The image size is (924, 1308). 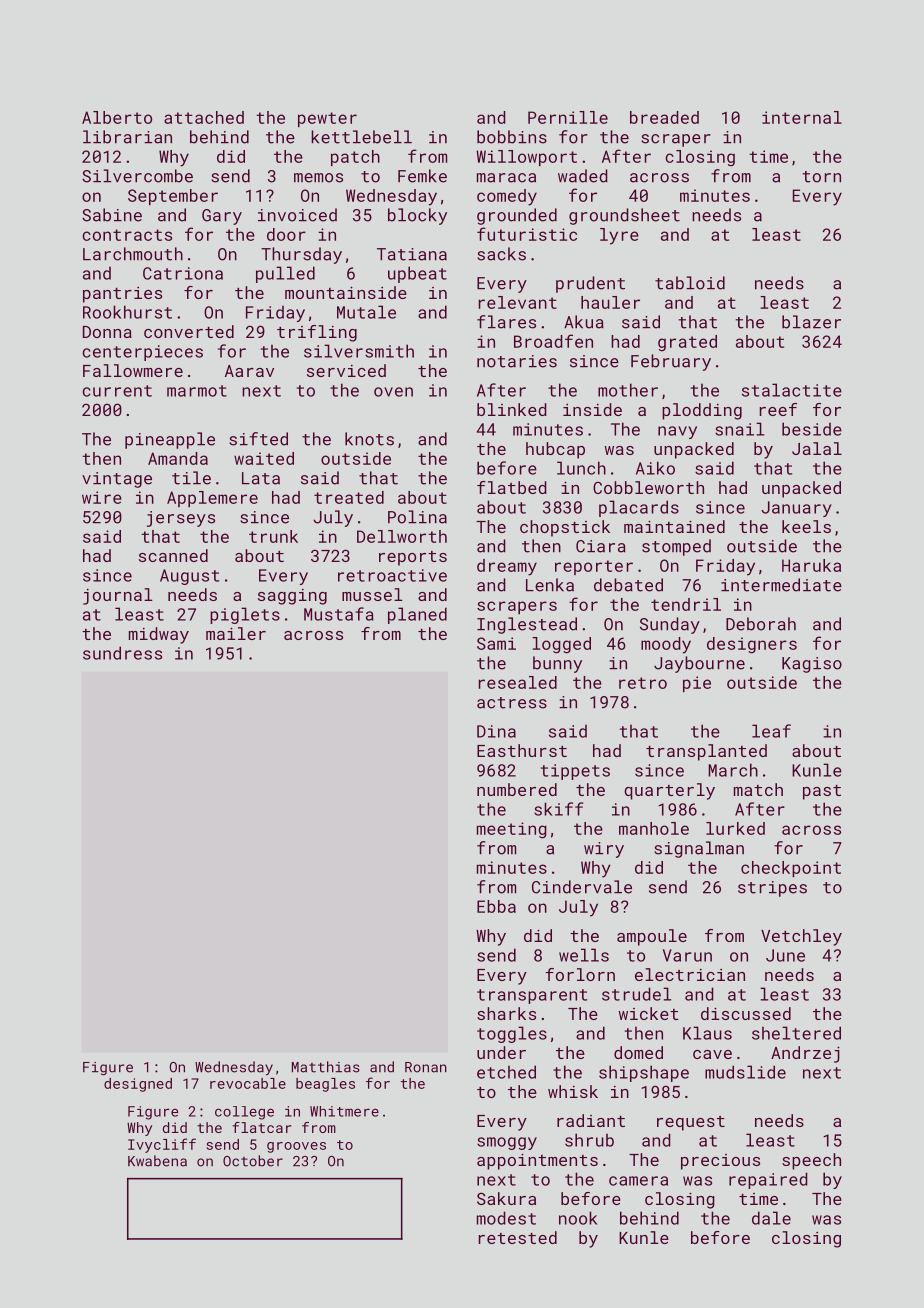 I want to click on grated, so click(x=687, y=343).
